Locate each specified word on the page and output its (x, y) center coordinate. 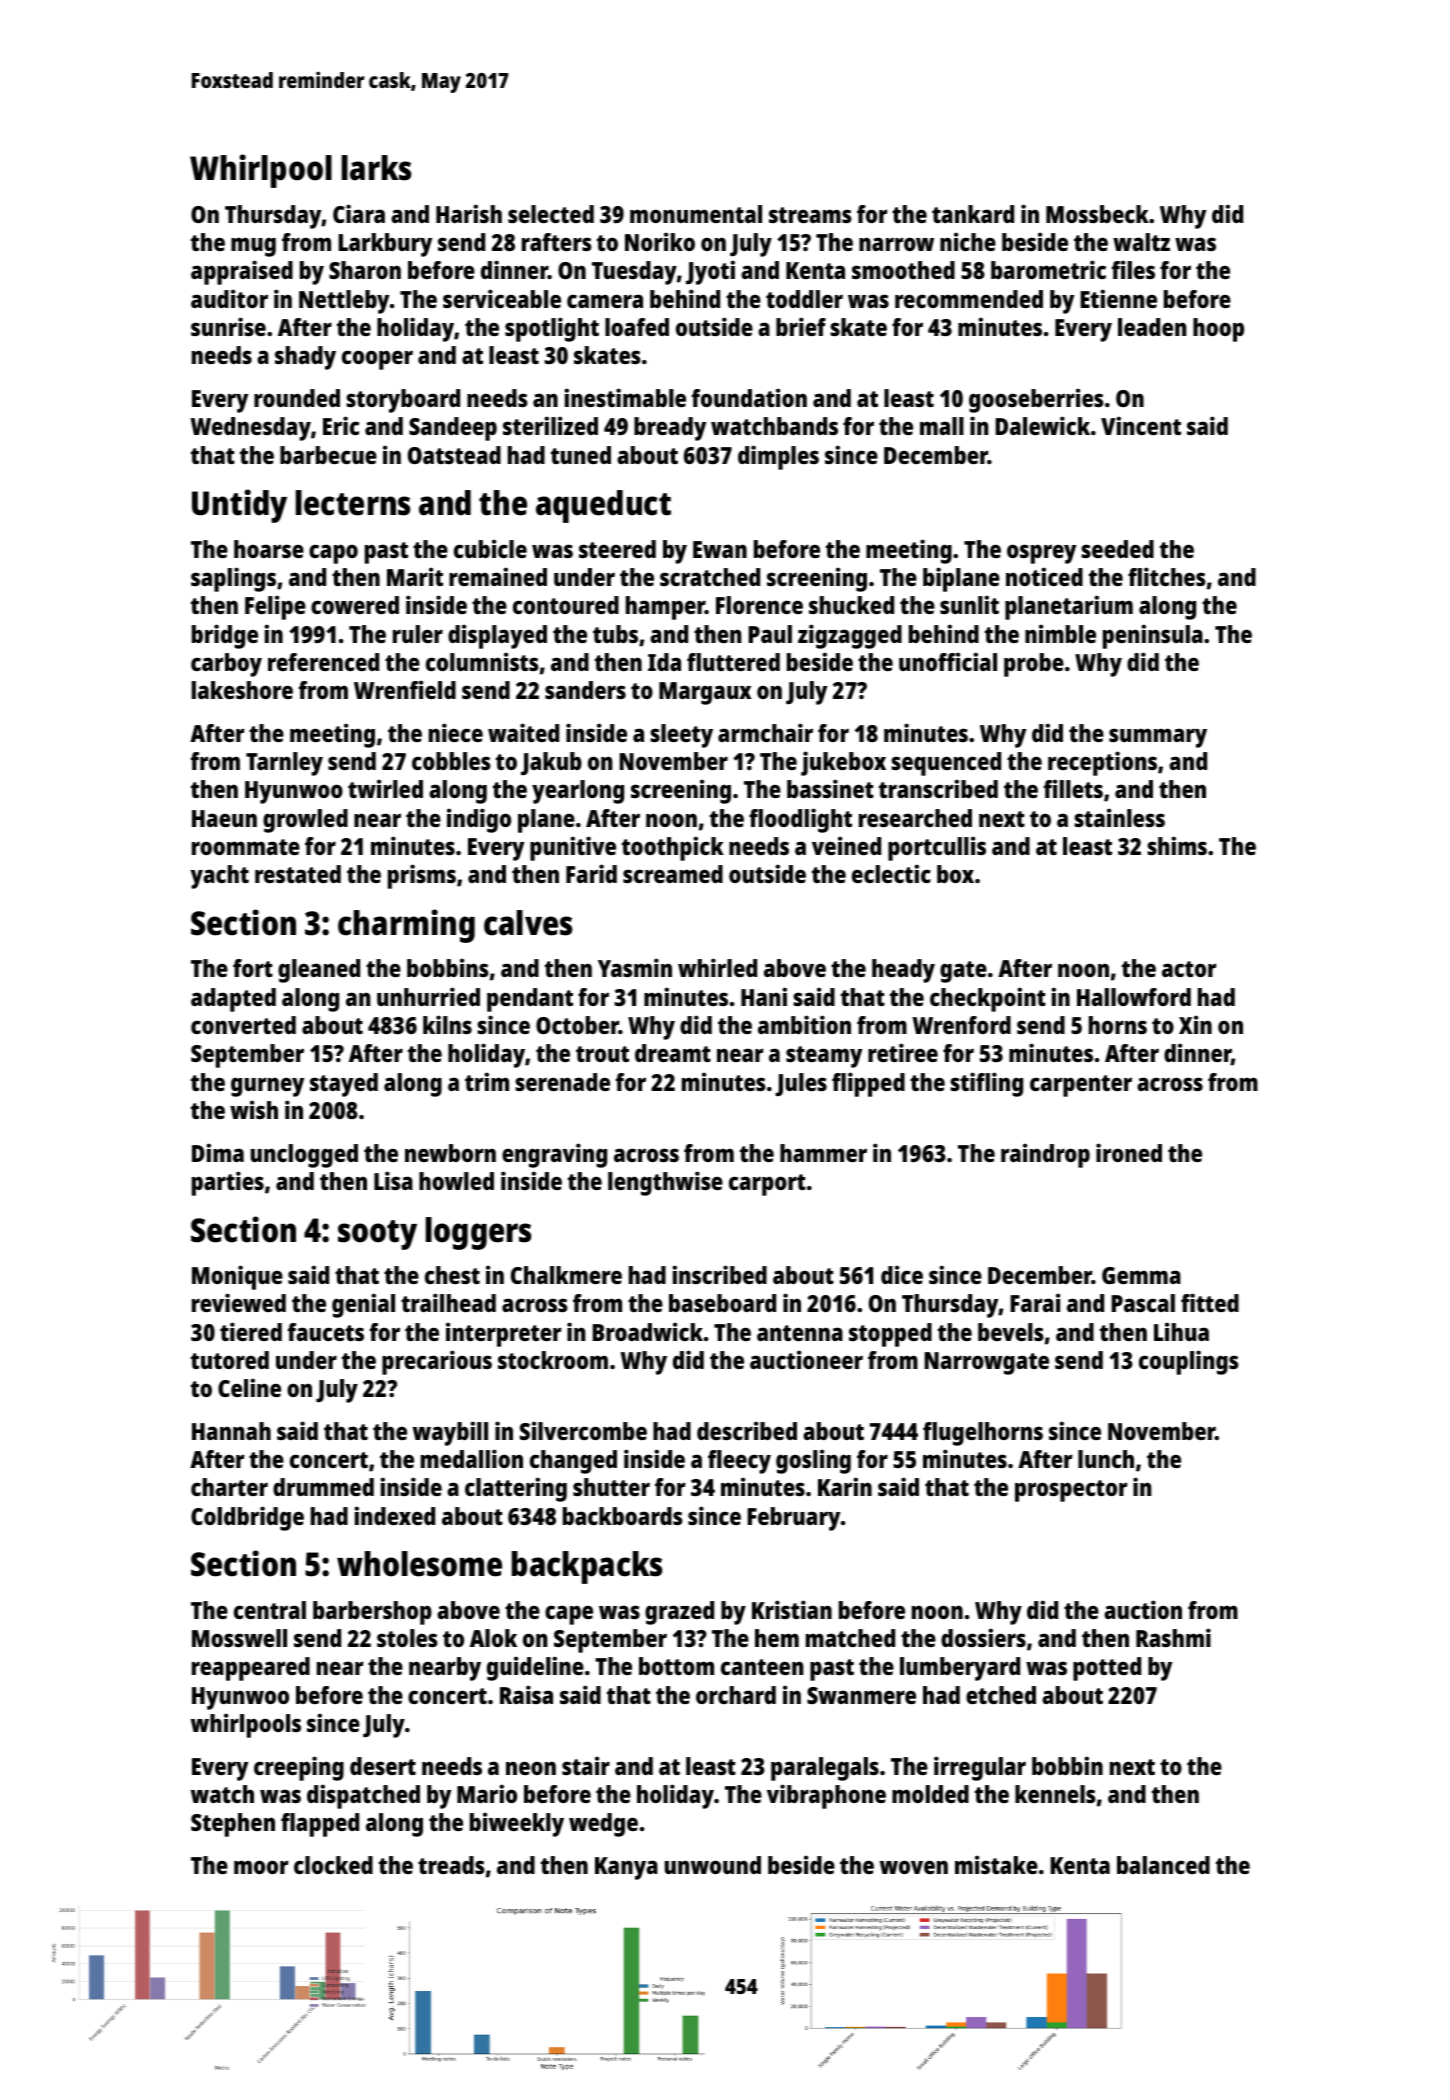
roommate (246, 847)
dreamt (673, 1053)
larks (376, 168)
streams (810, 215)
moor (261, 1867)
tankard (973, 214)
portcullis (937, 848)
